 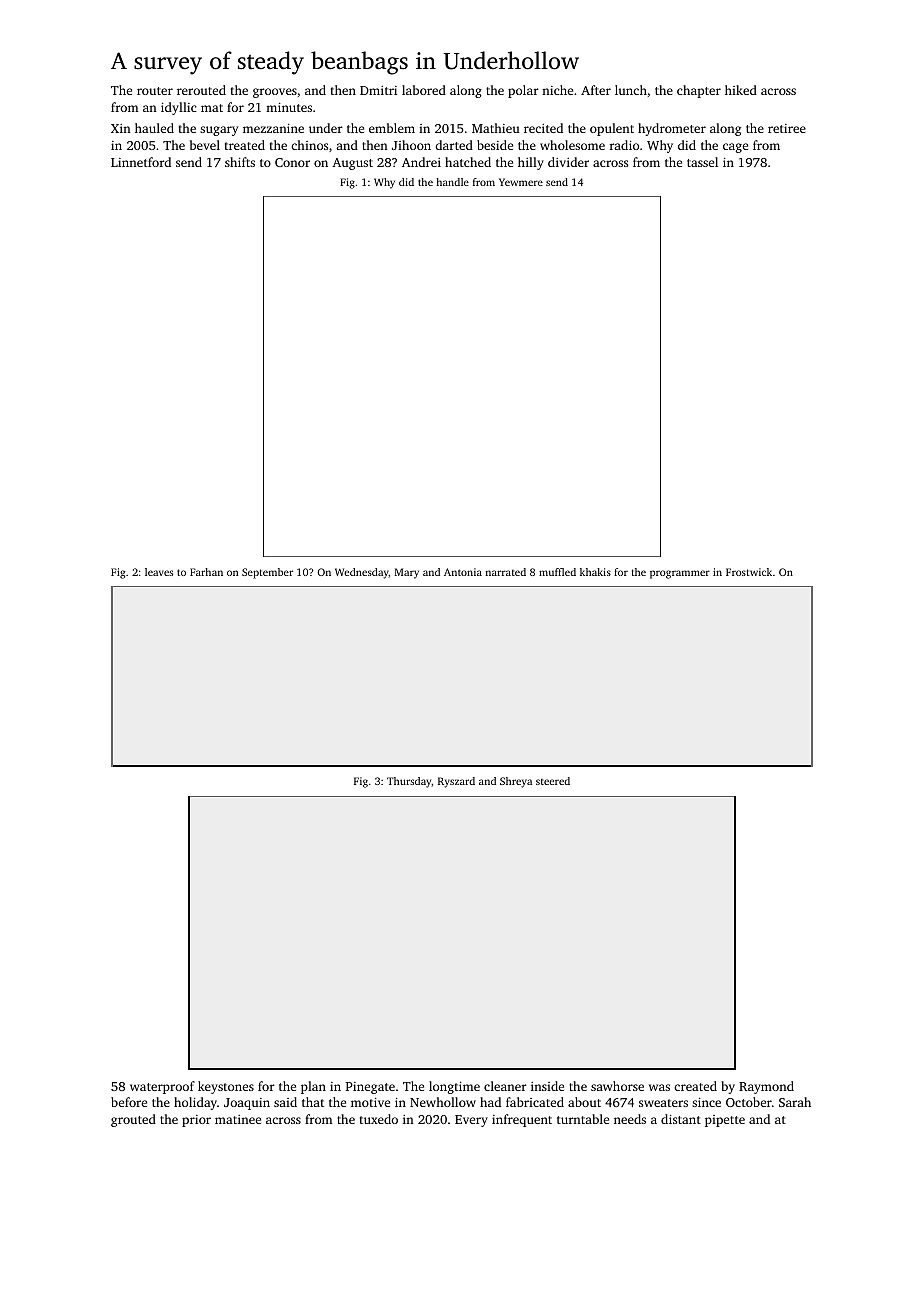 I want to click on steered, so click(x=553, y=781).
